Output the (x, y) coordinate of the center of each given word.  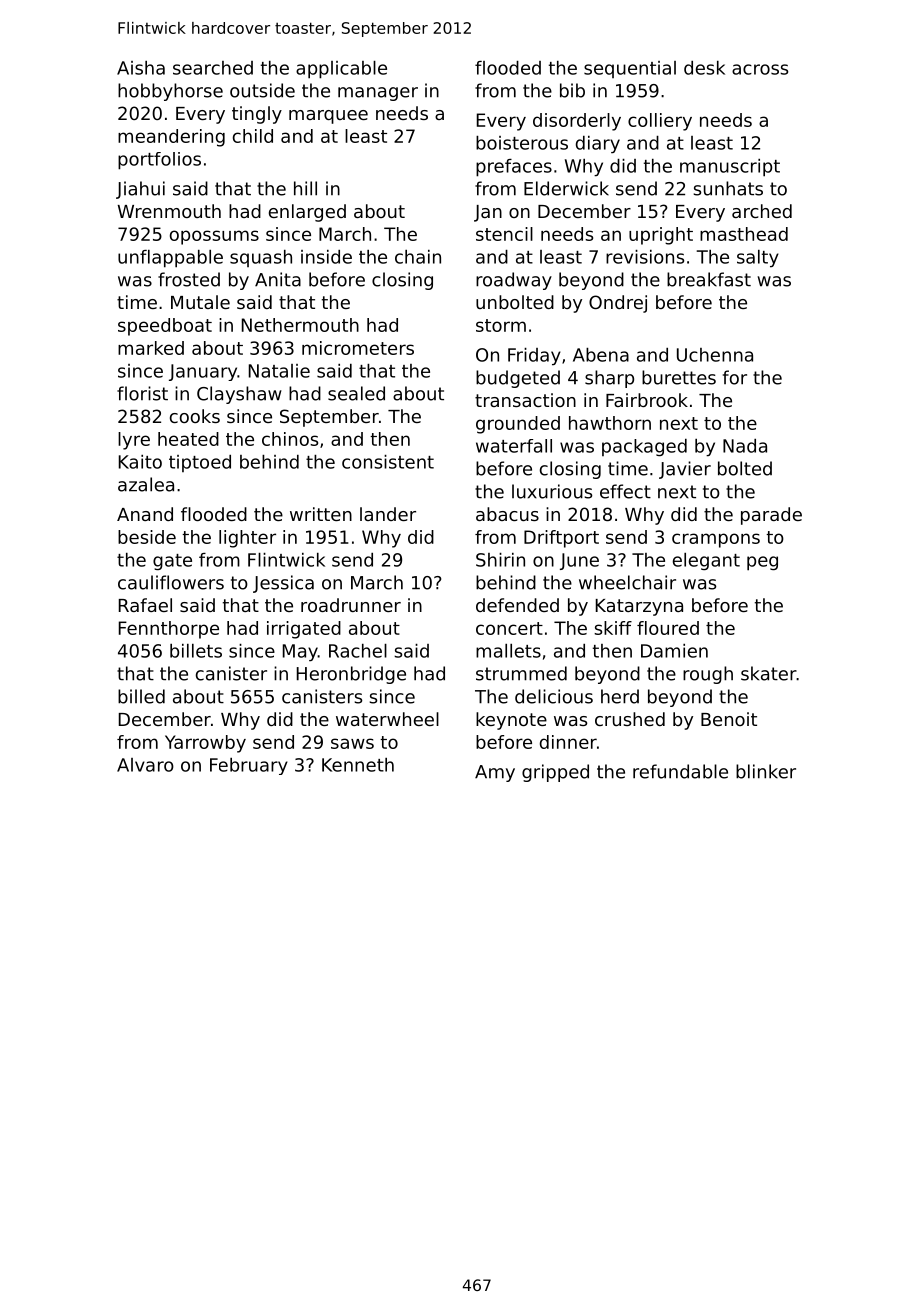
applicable (341, 70)
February (249, 766)
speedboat (165, 327)
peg (762, 563)
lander (388, 514)
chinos (290, 439)
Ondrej (618, 304)
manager (378, 94)
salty (758, 259)
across (760, 69)
